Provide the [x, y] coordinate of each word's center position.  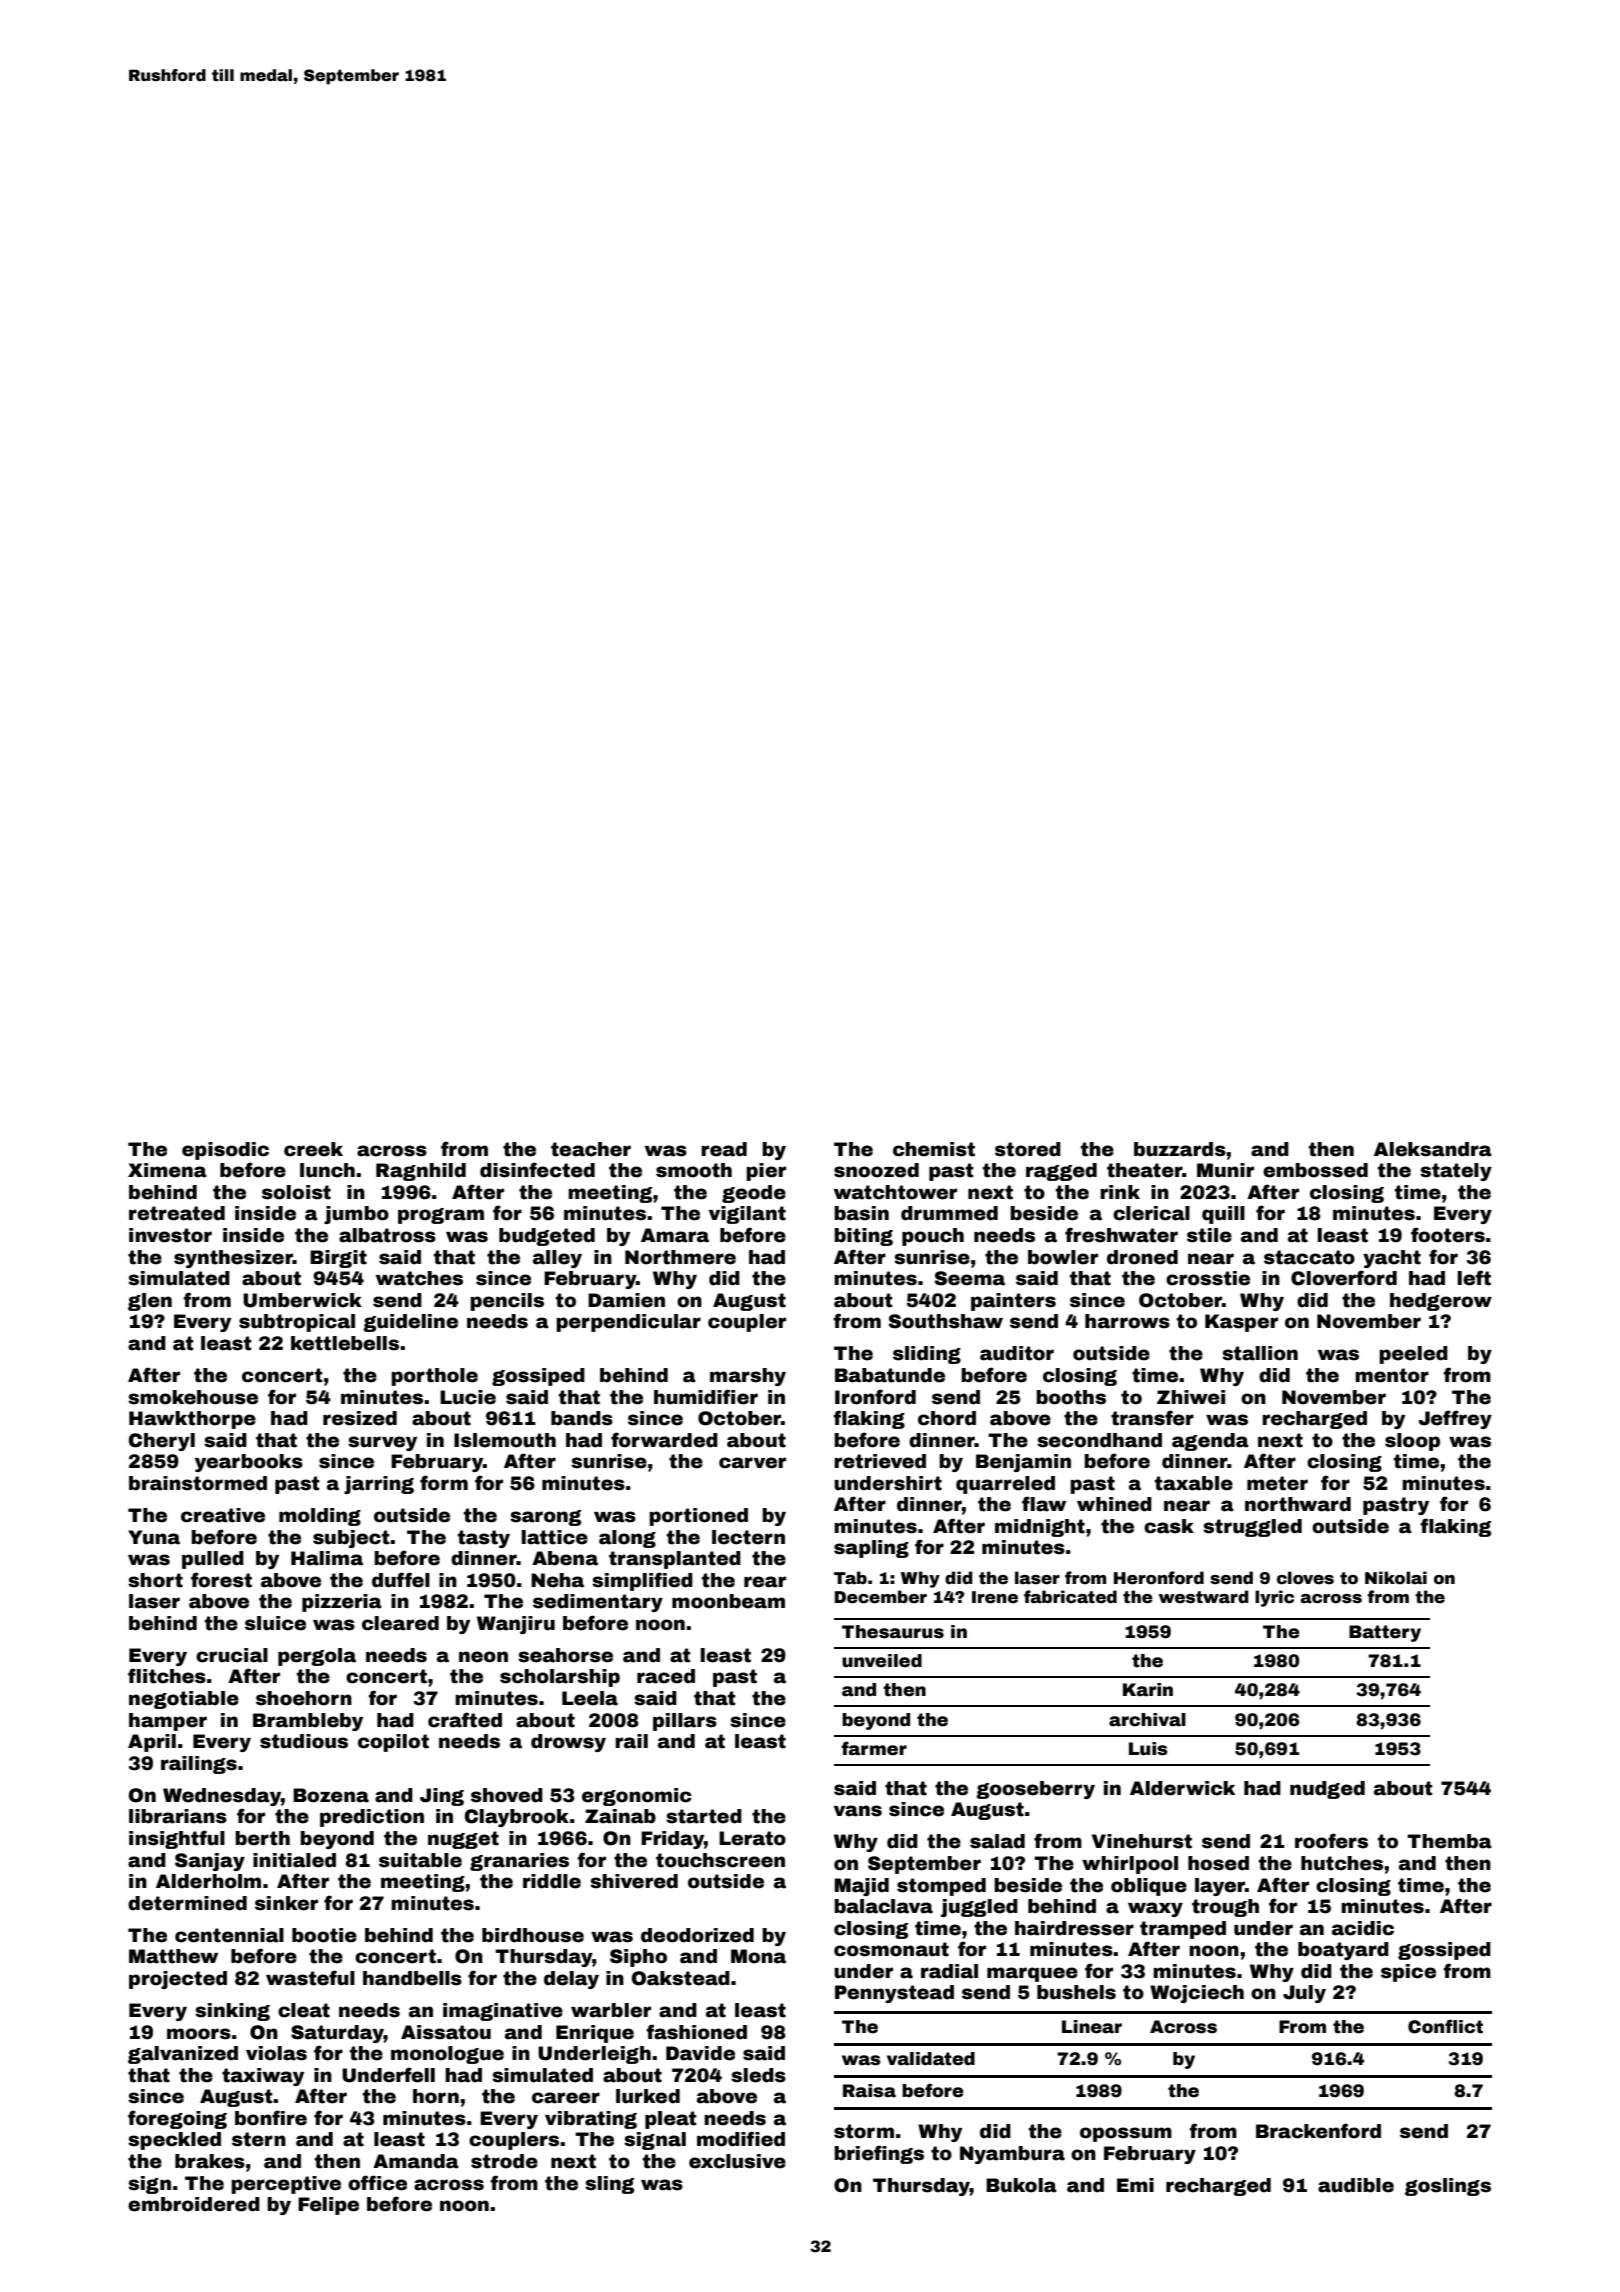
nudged [1327, 1790]
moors [199, 2034]
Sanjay [210, 1862]
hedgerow [1441, 1302]
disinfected [537, 1170]
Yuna [154, 1537]
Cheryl [162, 1442]
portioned [698, 1517]
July [1304, 1994]
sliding [927, 1355]
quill [1223, 1215]
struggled [1252, 1528]
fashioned [696, 2032]
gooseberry [1035, 1790]
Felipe [328, 2206]
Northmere [680, 1257]
